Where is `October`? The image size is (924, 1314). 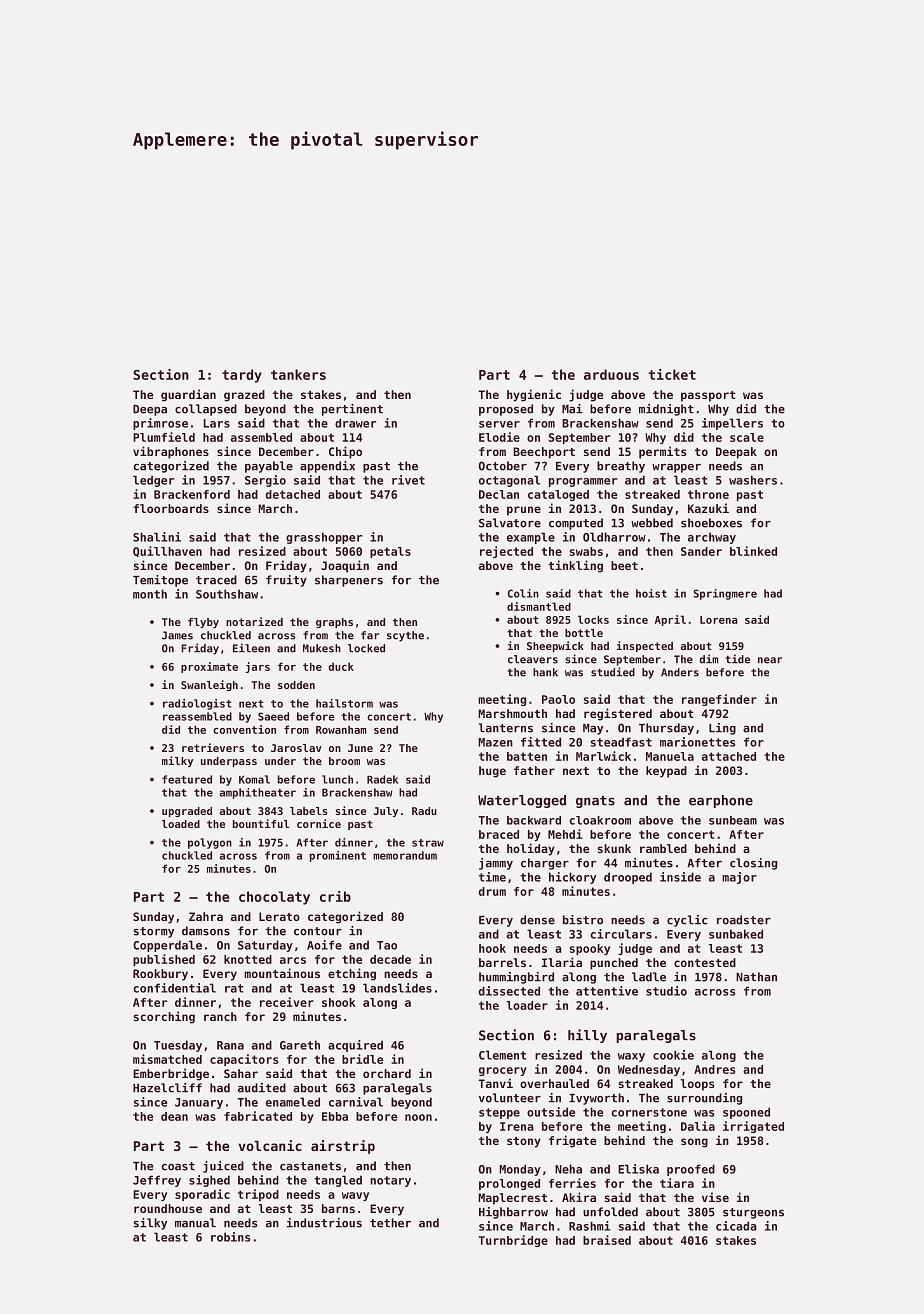
October is located at coordinates (503, 466).
